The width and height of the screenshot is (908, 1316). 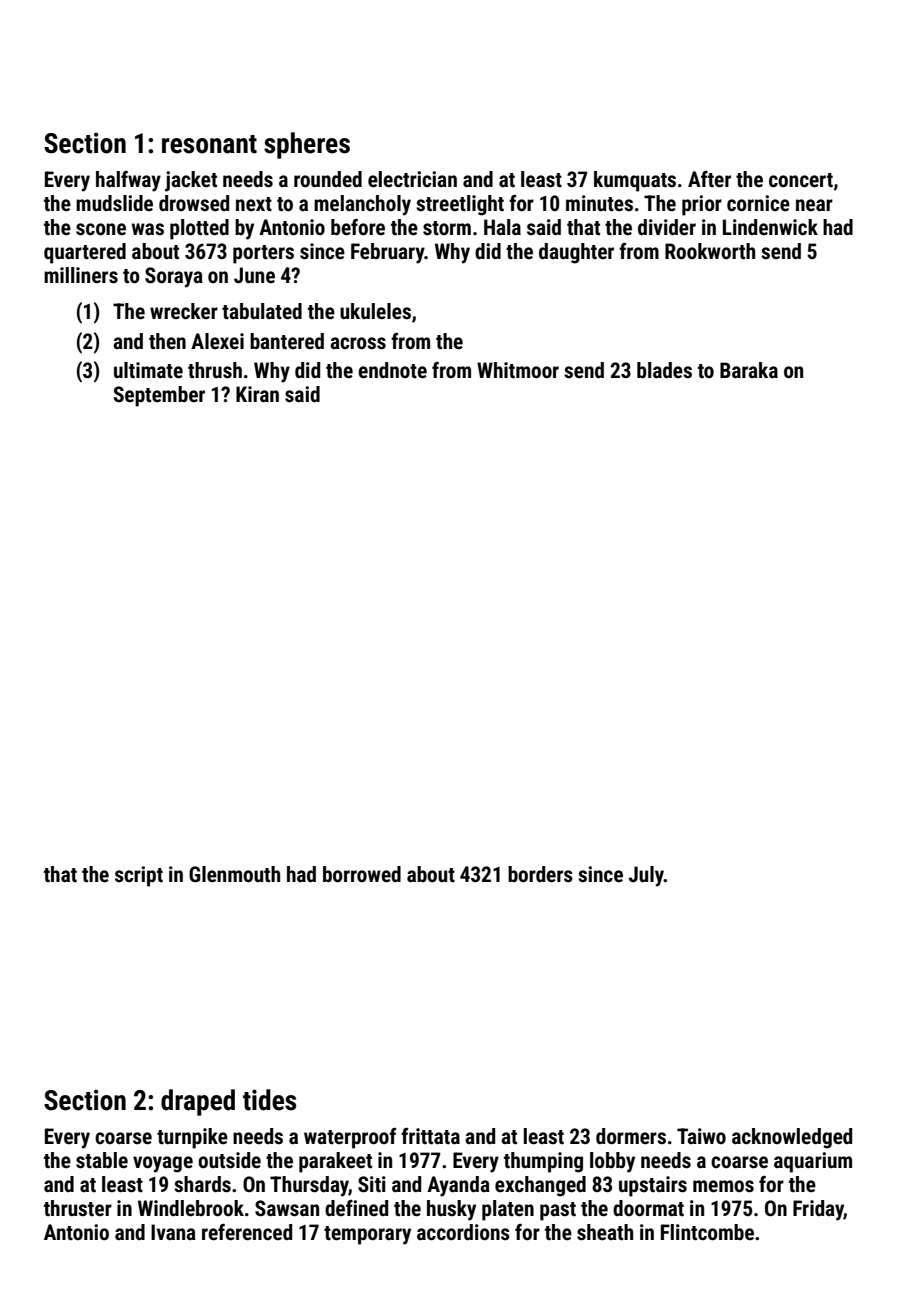 I want to click on parakeet, so click(x=335, y=1162).
